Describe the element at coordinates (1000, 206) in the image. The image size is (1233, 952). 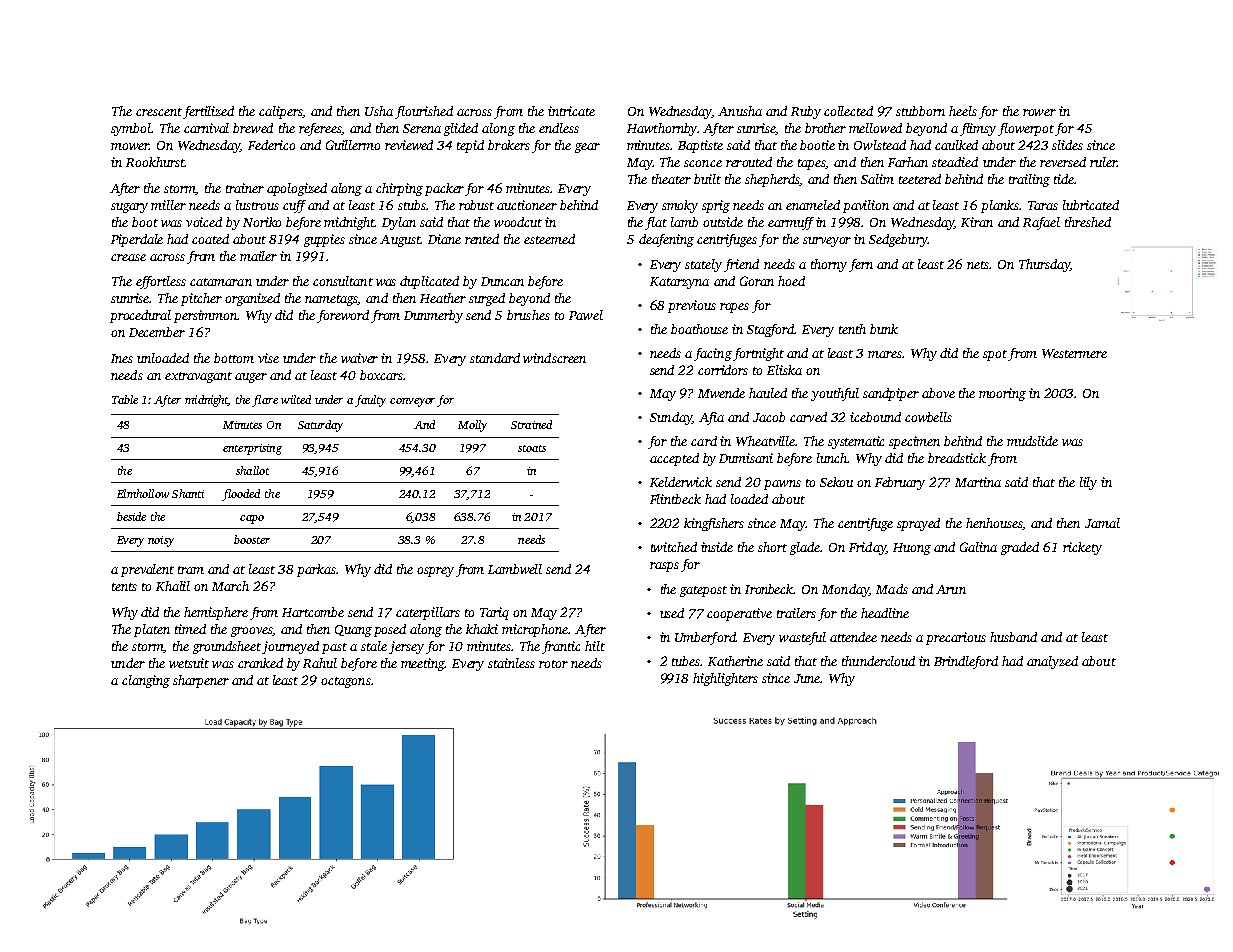
I see `planks` at that location.
